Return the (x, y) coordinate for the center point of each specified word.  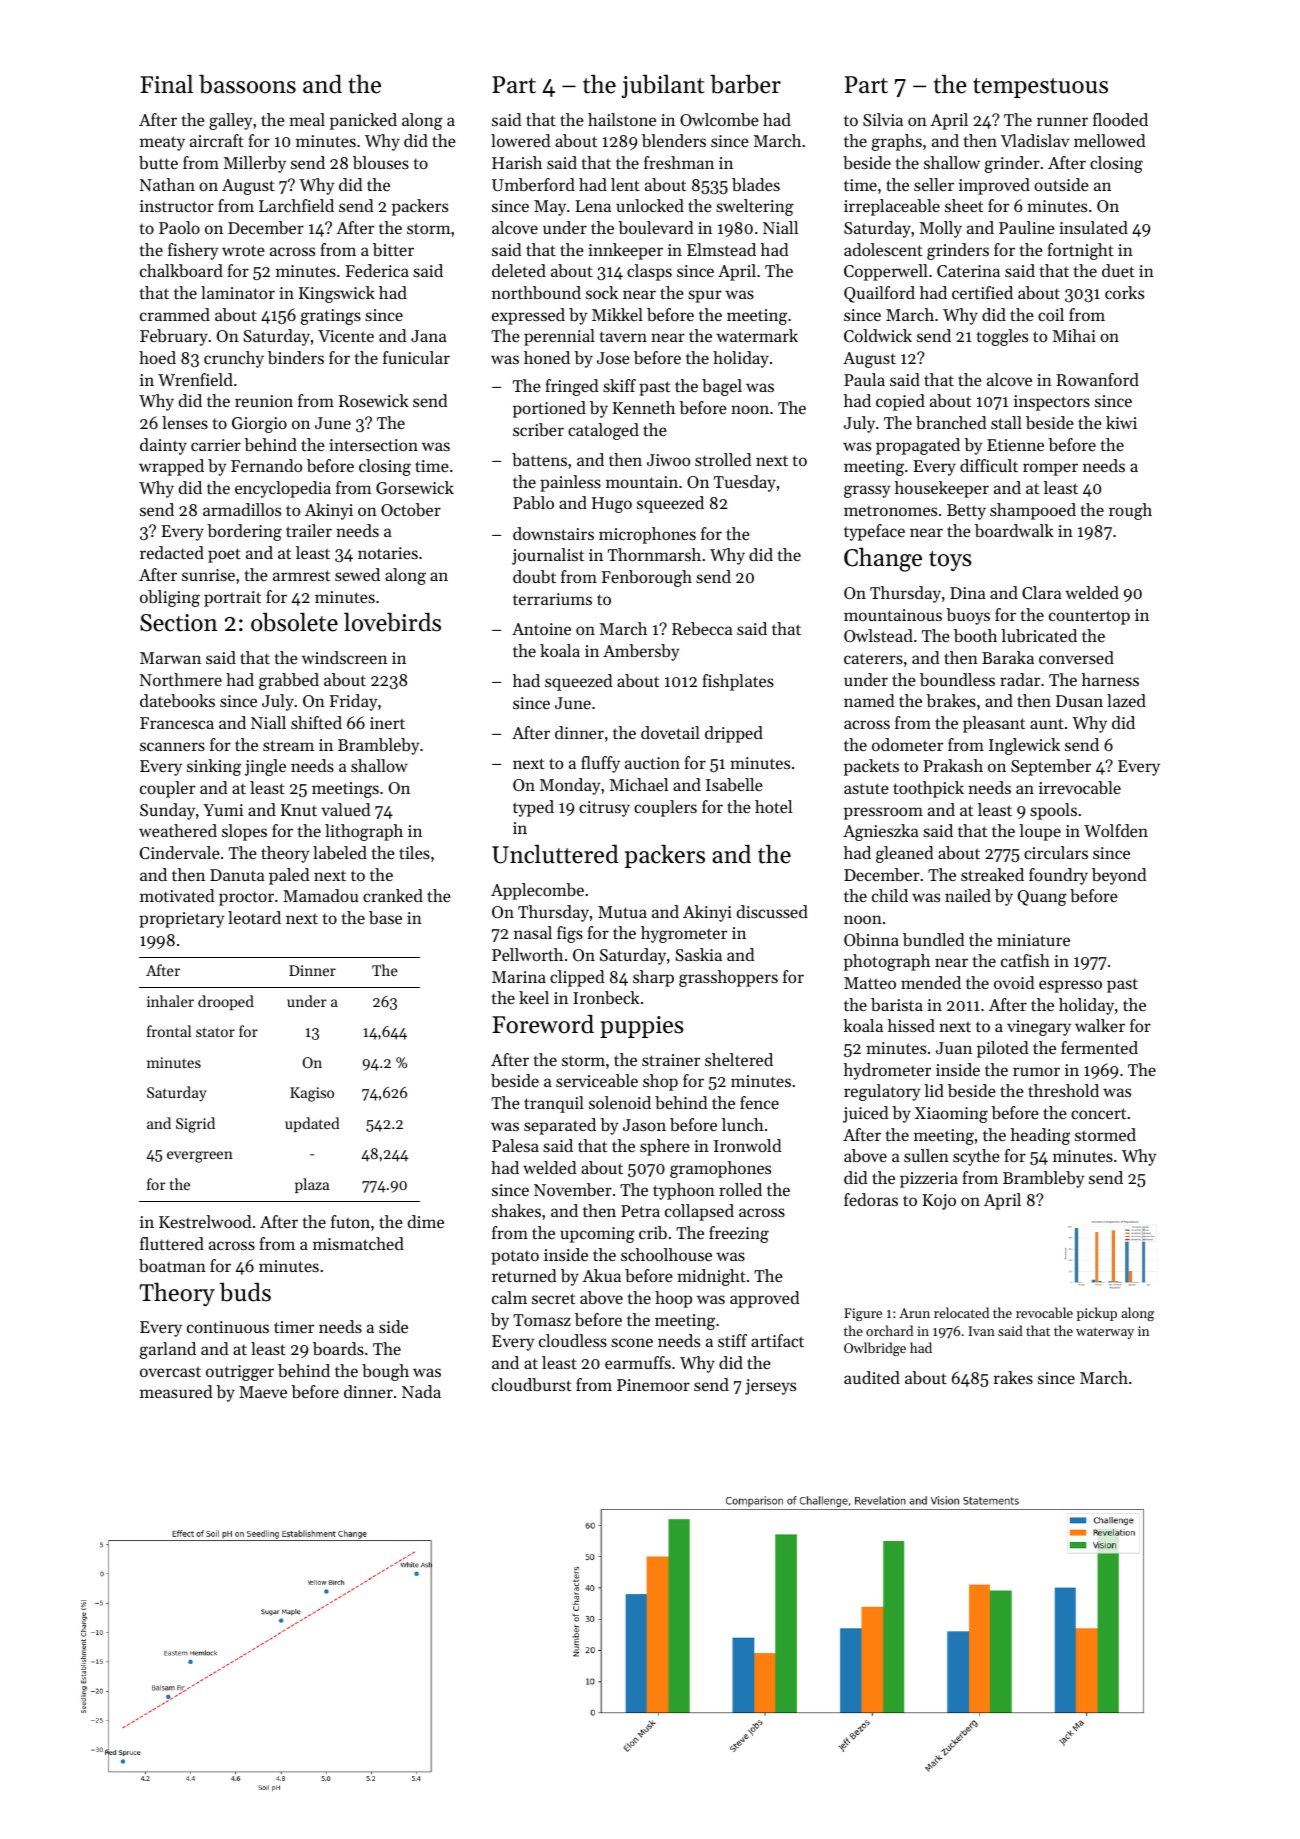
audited (872, 1377)
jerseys (770, 1387)
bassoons (247, 84)
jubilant (662, 86)
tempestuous (1040, 88)
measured (176, 1391)
